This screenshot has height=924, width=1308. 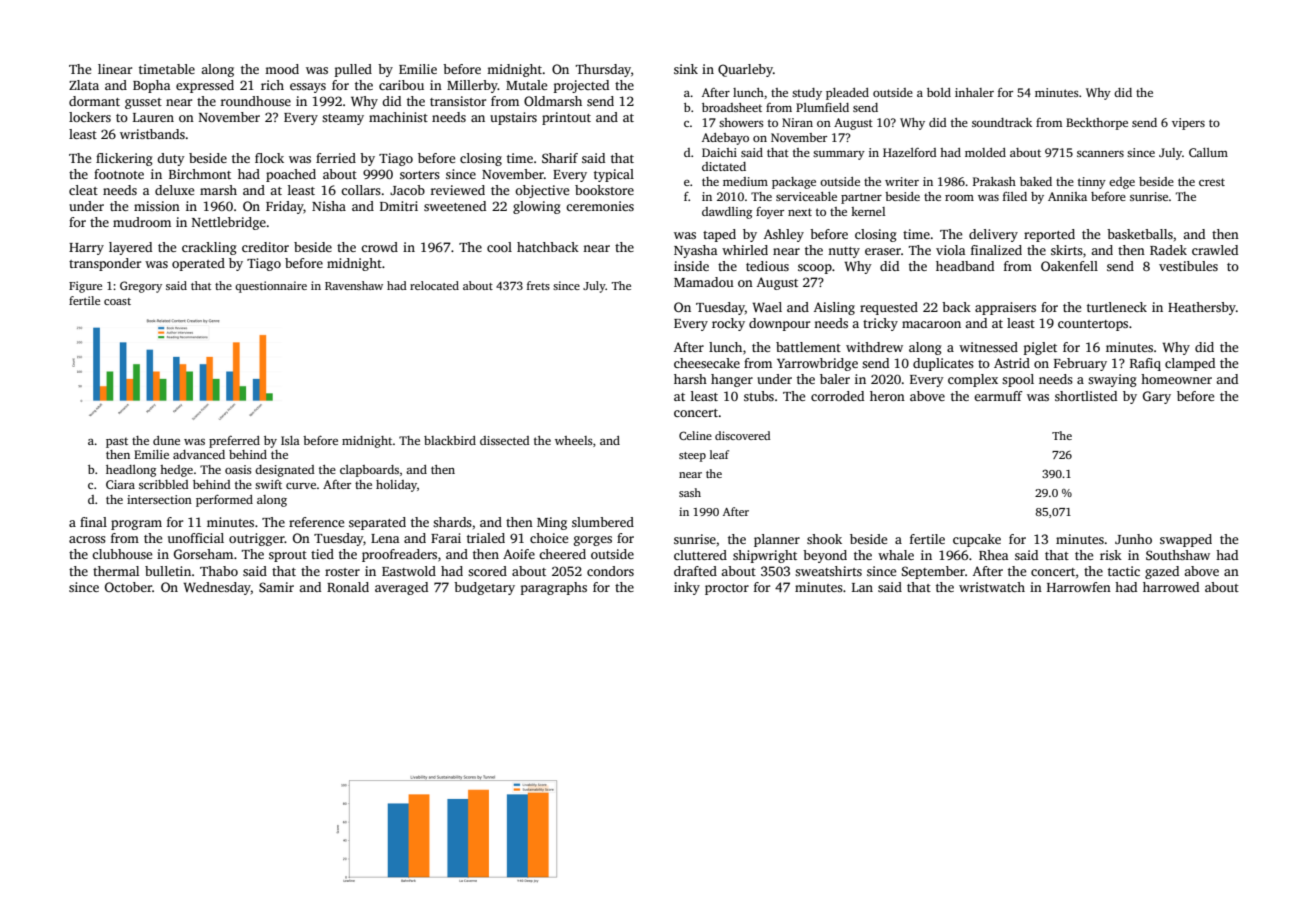 What do you see at coordinates (554, 588) in the screenshot?
I see `paragraphs` at bounding box center [554, 588].
